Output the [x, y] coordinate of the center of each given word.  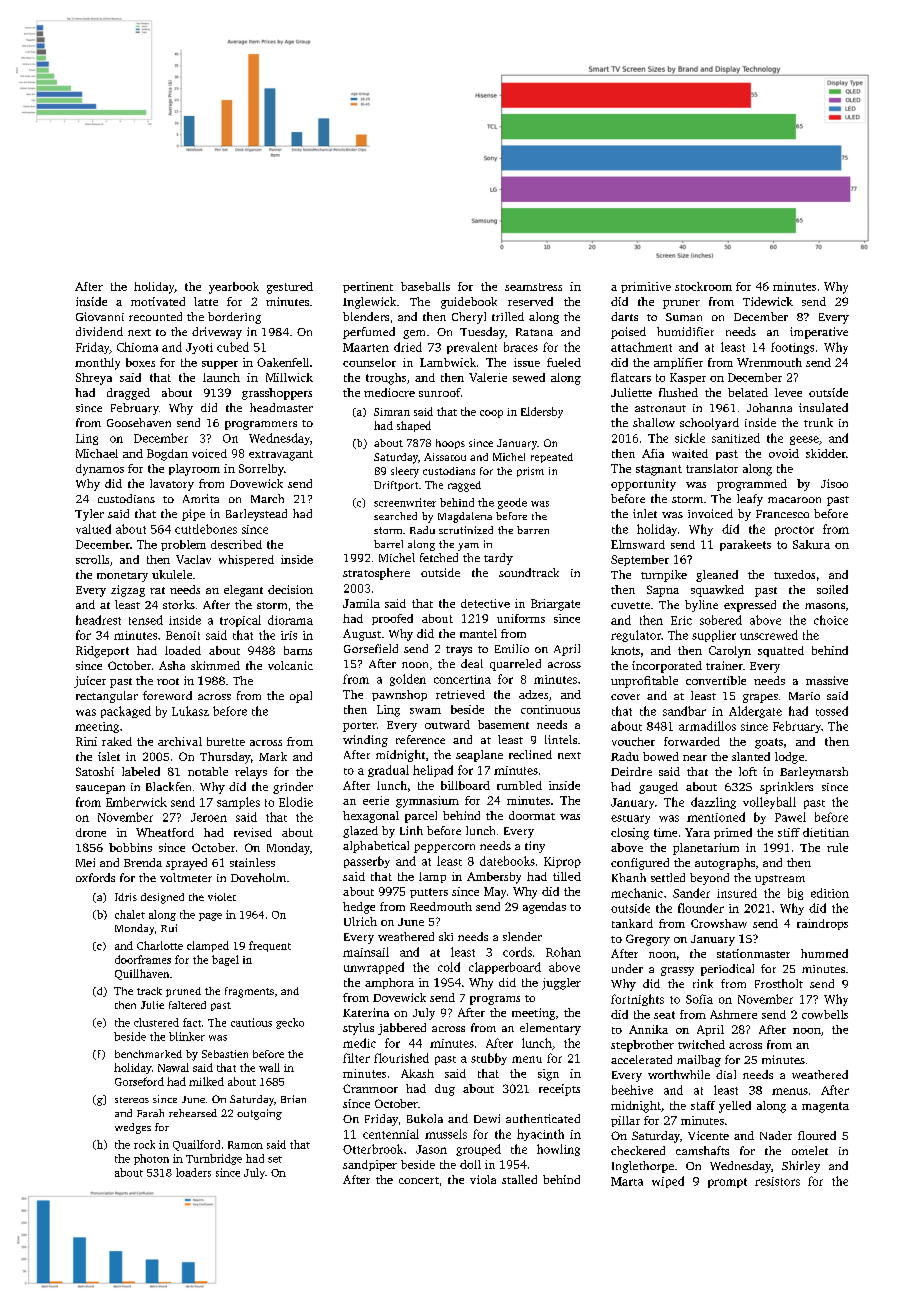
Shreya [94, 379]
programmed [752, 485]
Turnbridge [214, 1159]
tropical [240, 621]
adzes [533, 694]
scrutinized [466, 530]
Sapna [663, 591]
